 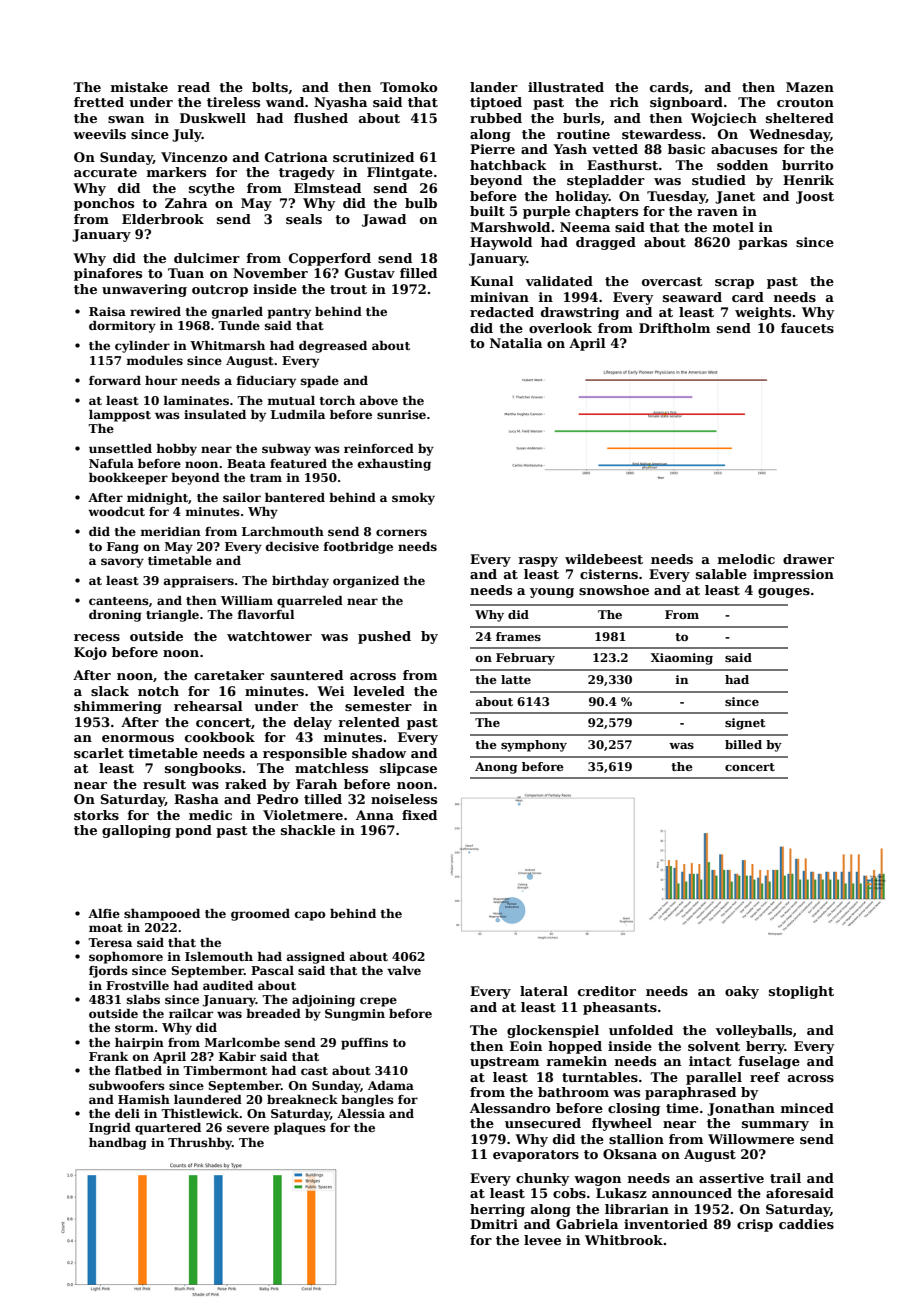 What do you see at coordinates (686, 103) in the image?
I see `signboard` at bounding box center [686, 103].
